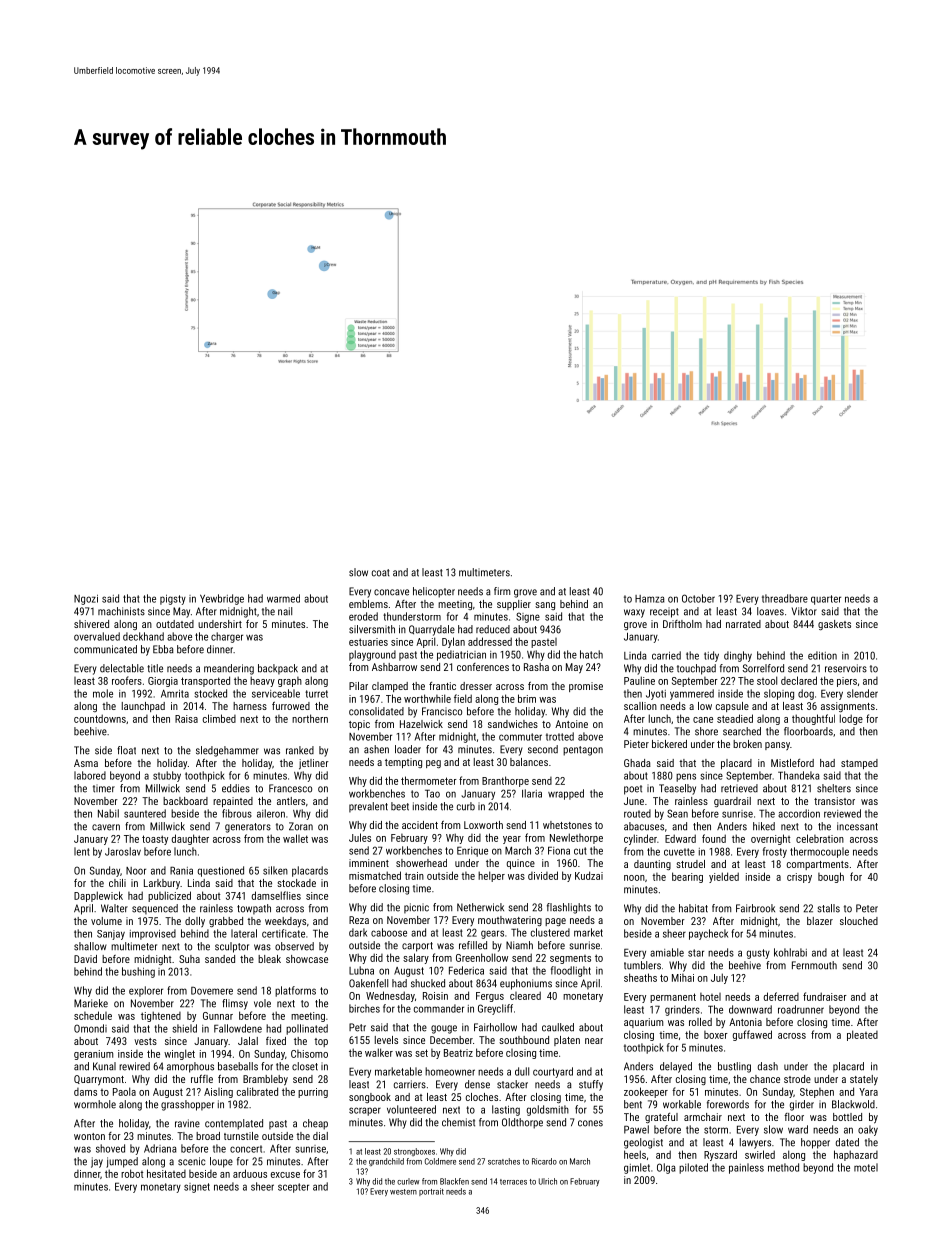 This screenshot has width=952, height=1233. Describe the element at coordinates (859, 764) in the screenshot. I see `stamped` at that location.
